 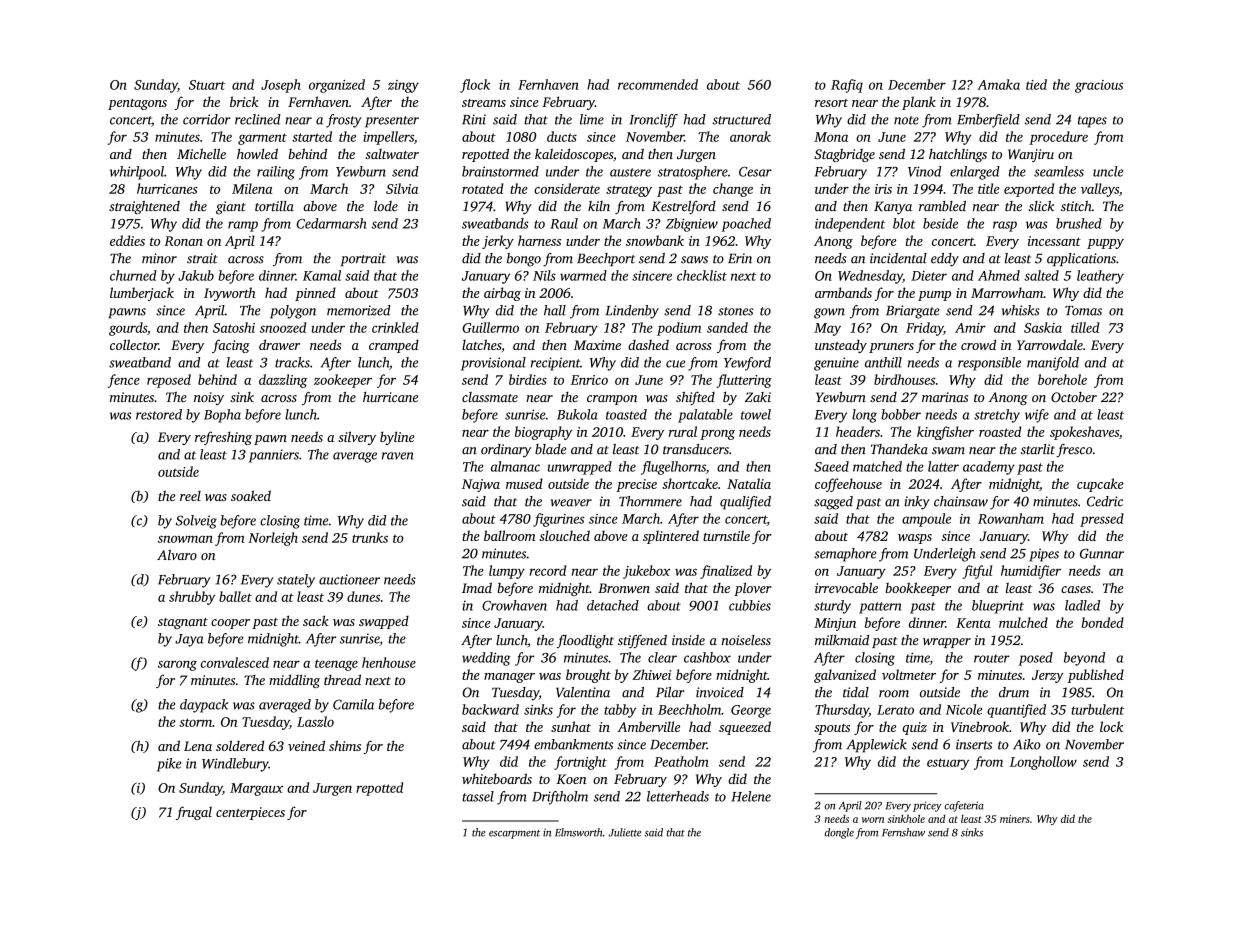 What do you see at coordinates (877, 746) in the document?
I see `Applewick` at bounding box center [877, 746].
